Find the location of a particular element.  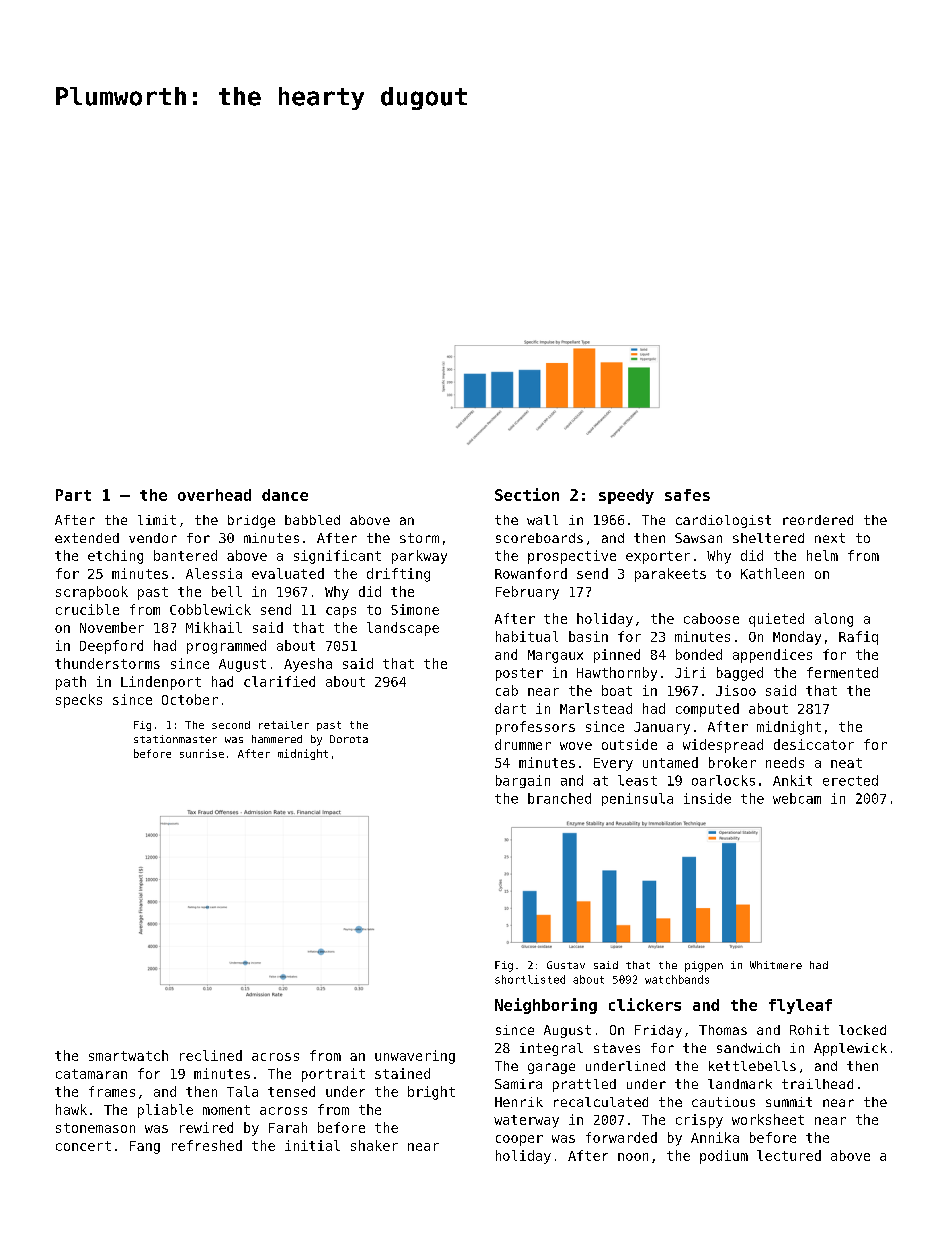

locked is located at coordinates (862, 1030).
